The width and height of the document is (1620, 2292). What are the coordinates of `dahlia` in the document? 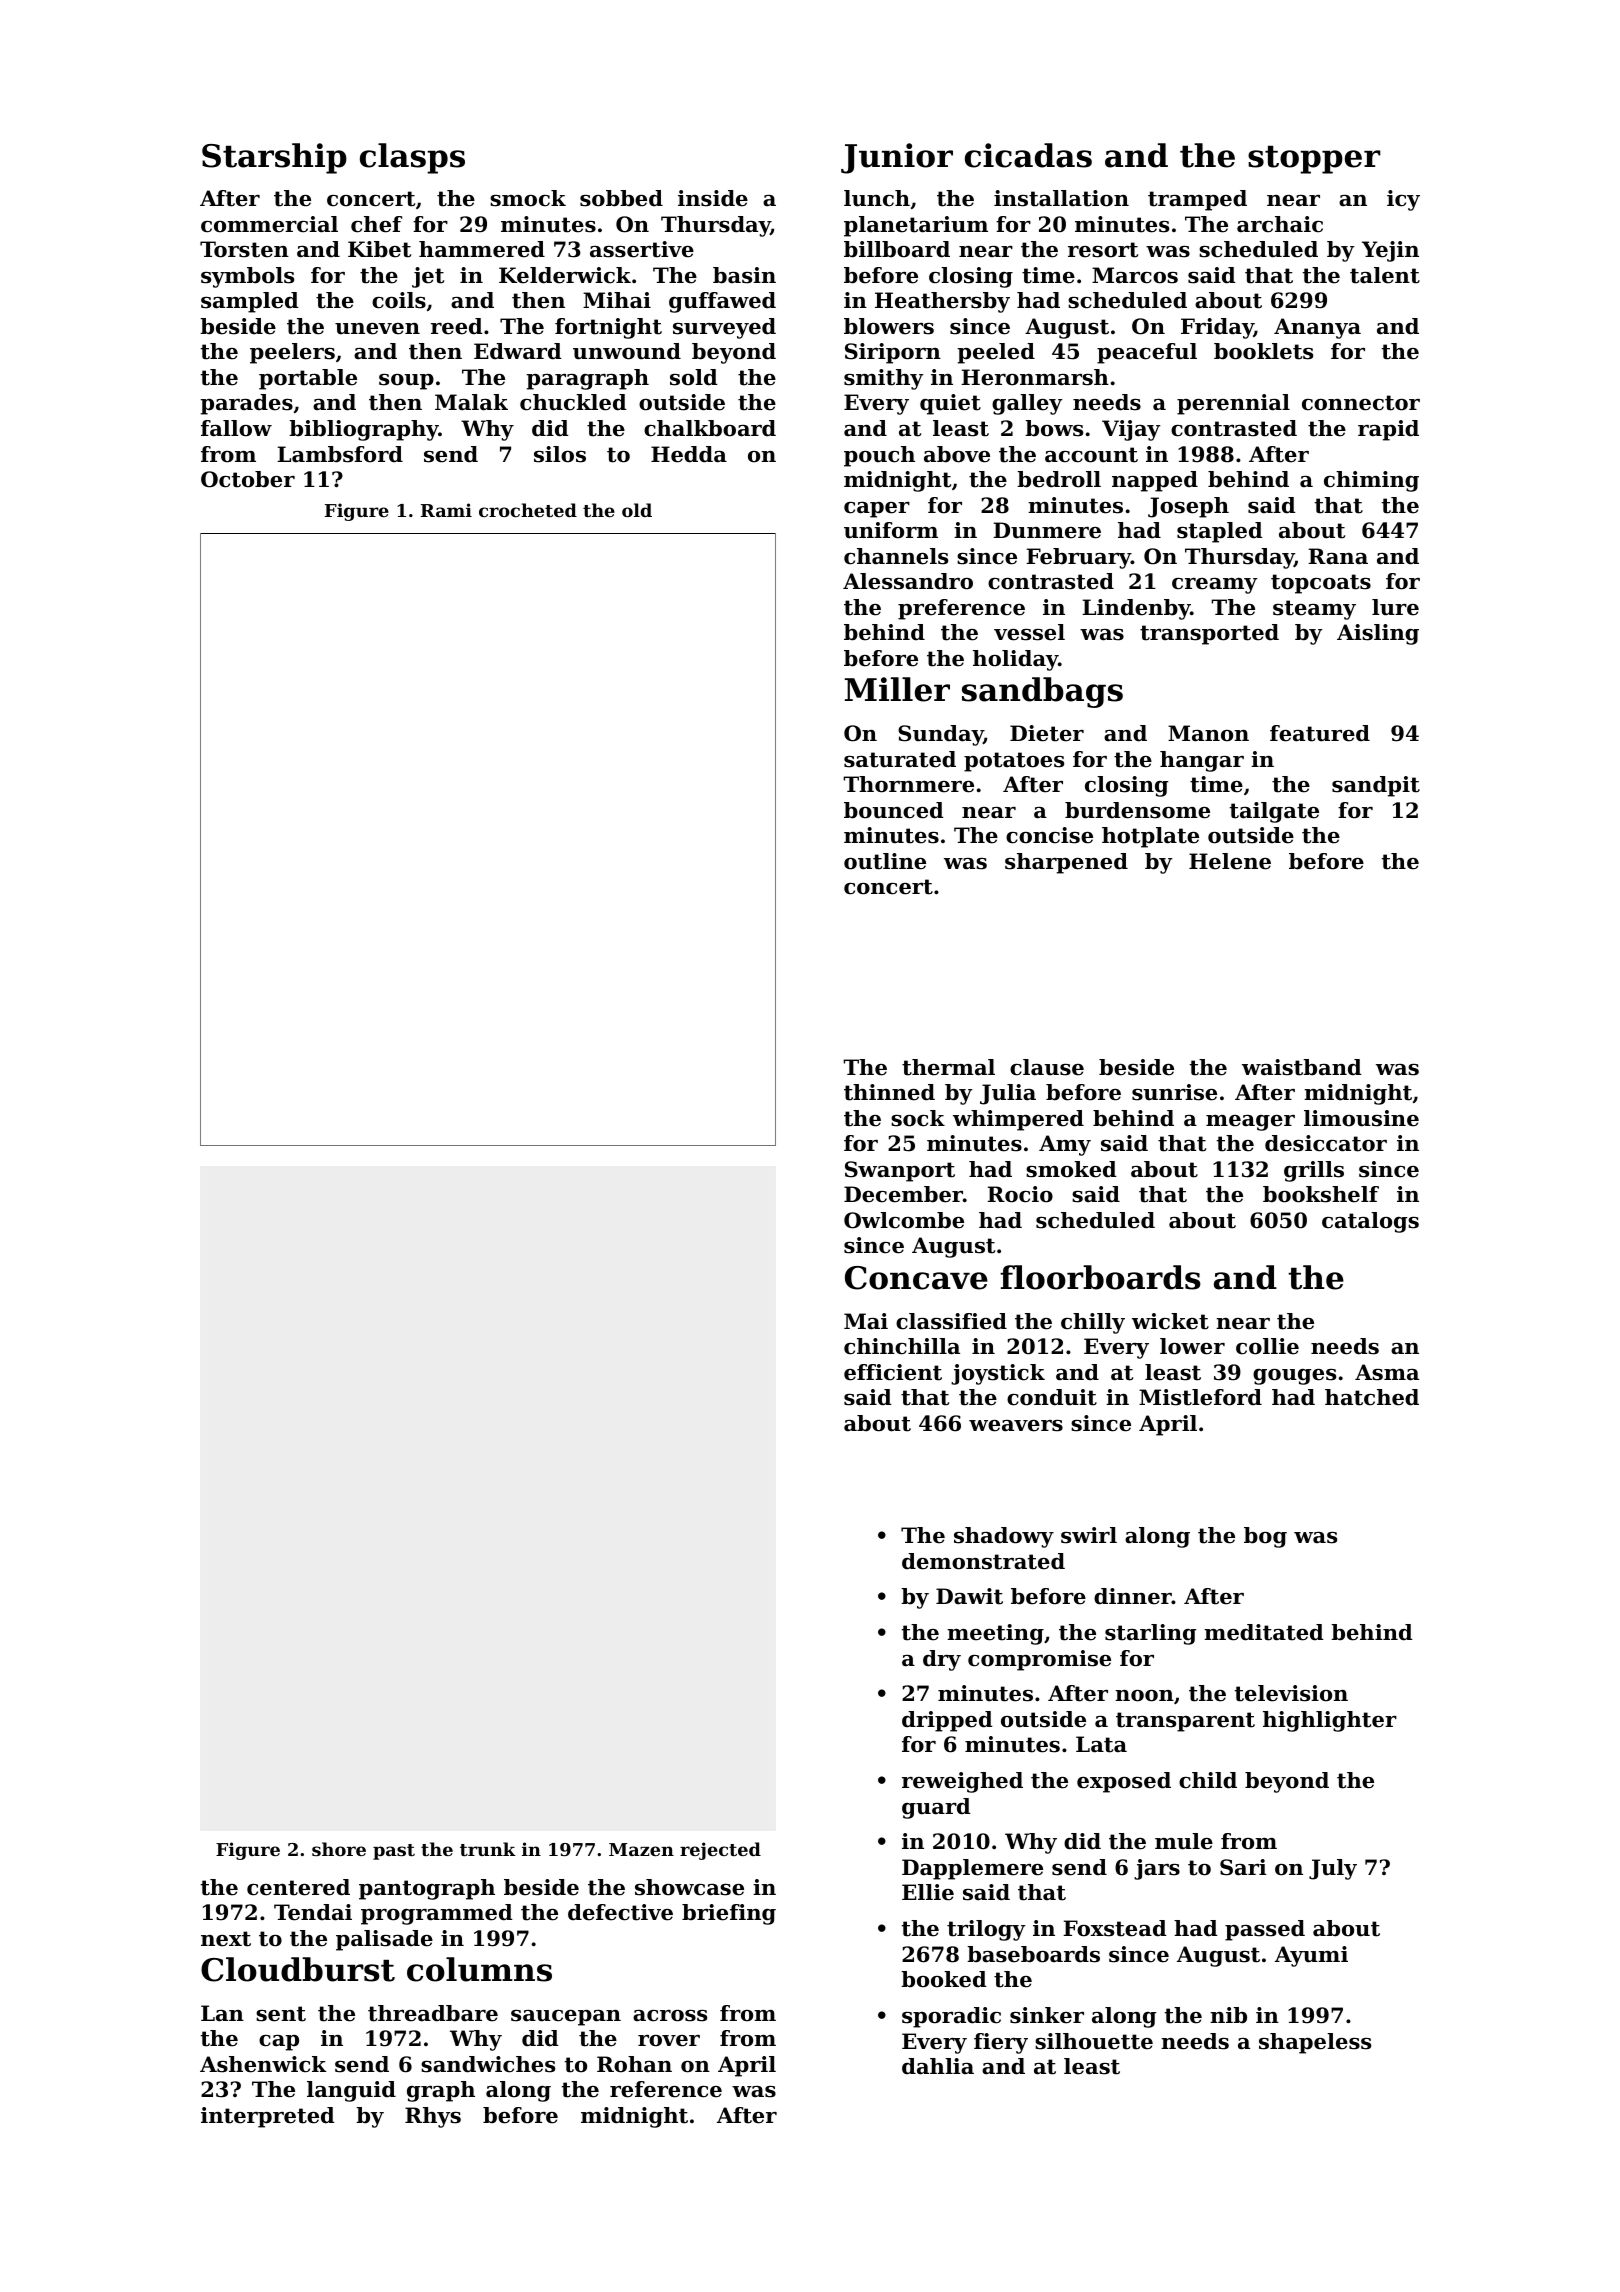 It's located at (938, 2066).
